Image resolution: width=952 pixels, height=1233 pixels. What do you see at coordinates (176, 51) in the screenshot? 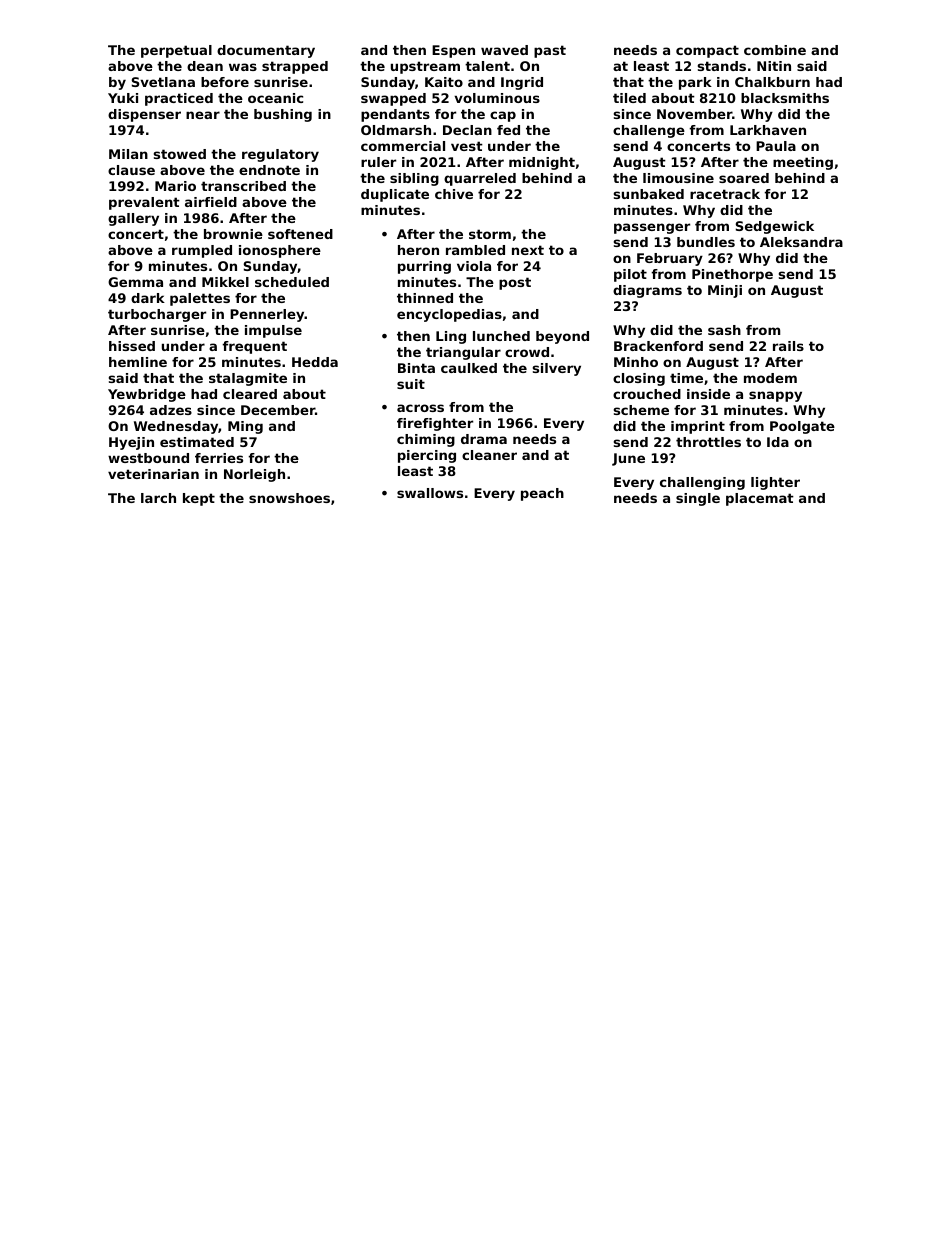
I see `perpetual` at bounding box center [176, 51].
